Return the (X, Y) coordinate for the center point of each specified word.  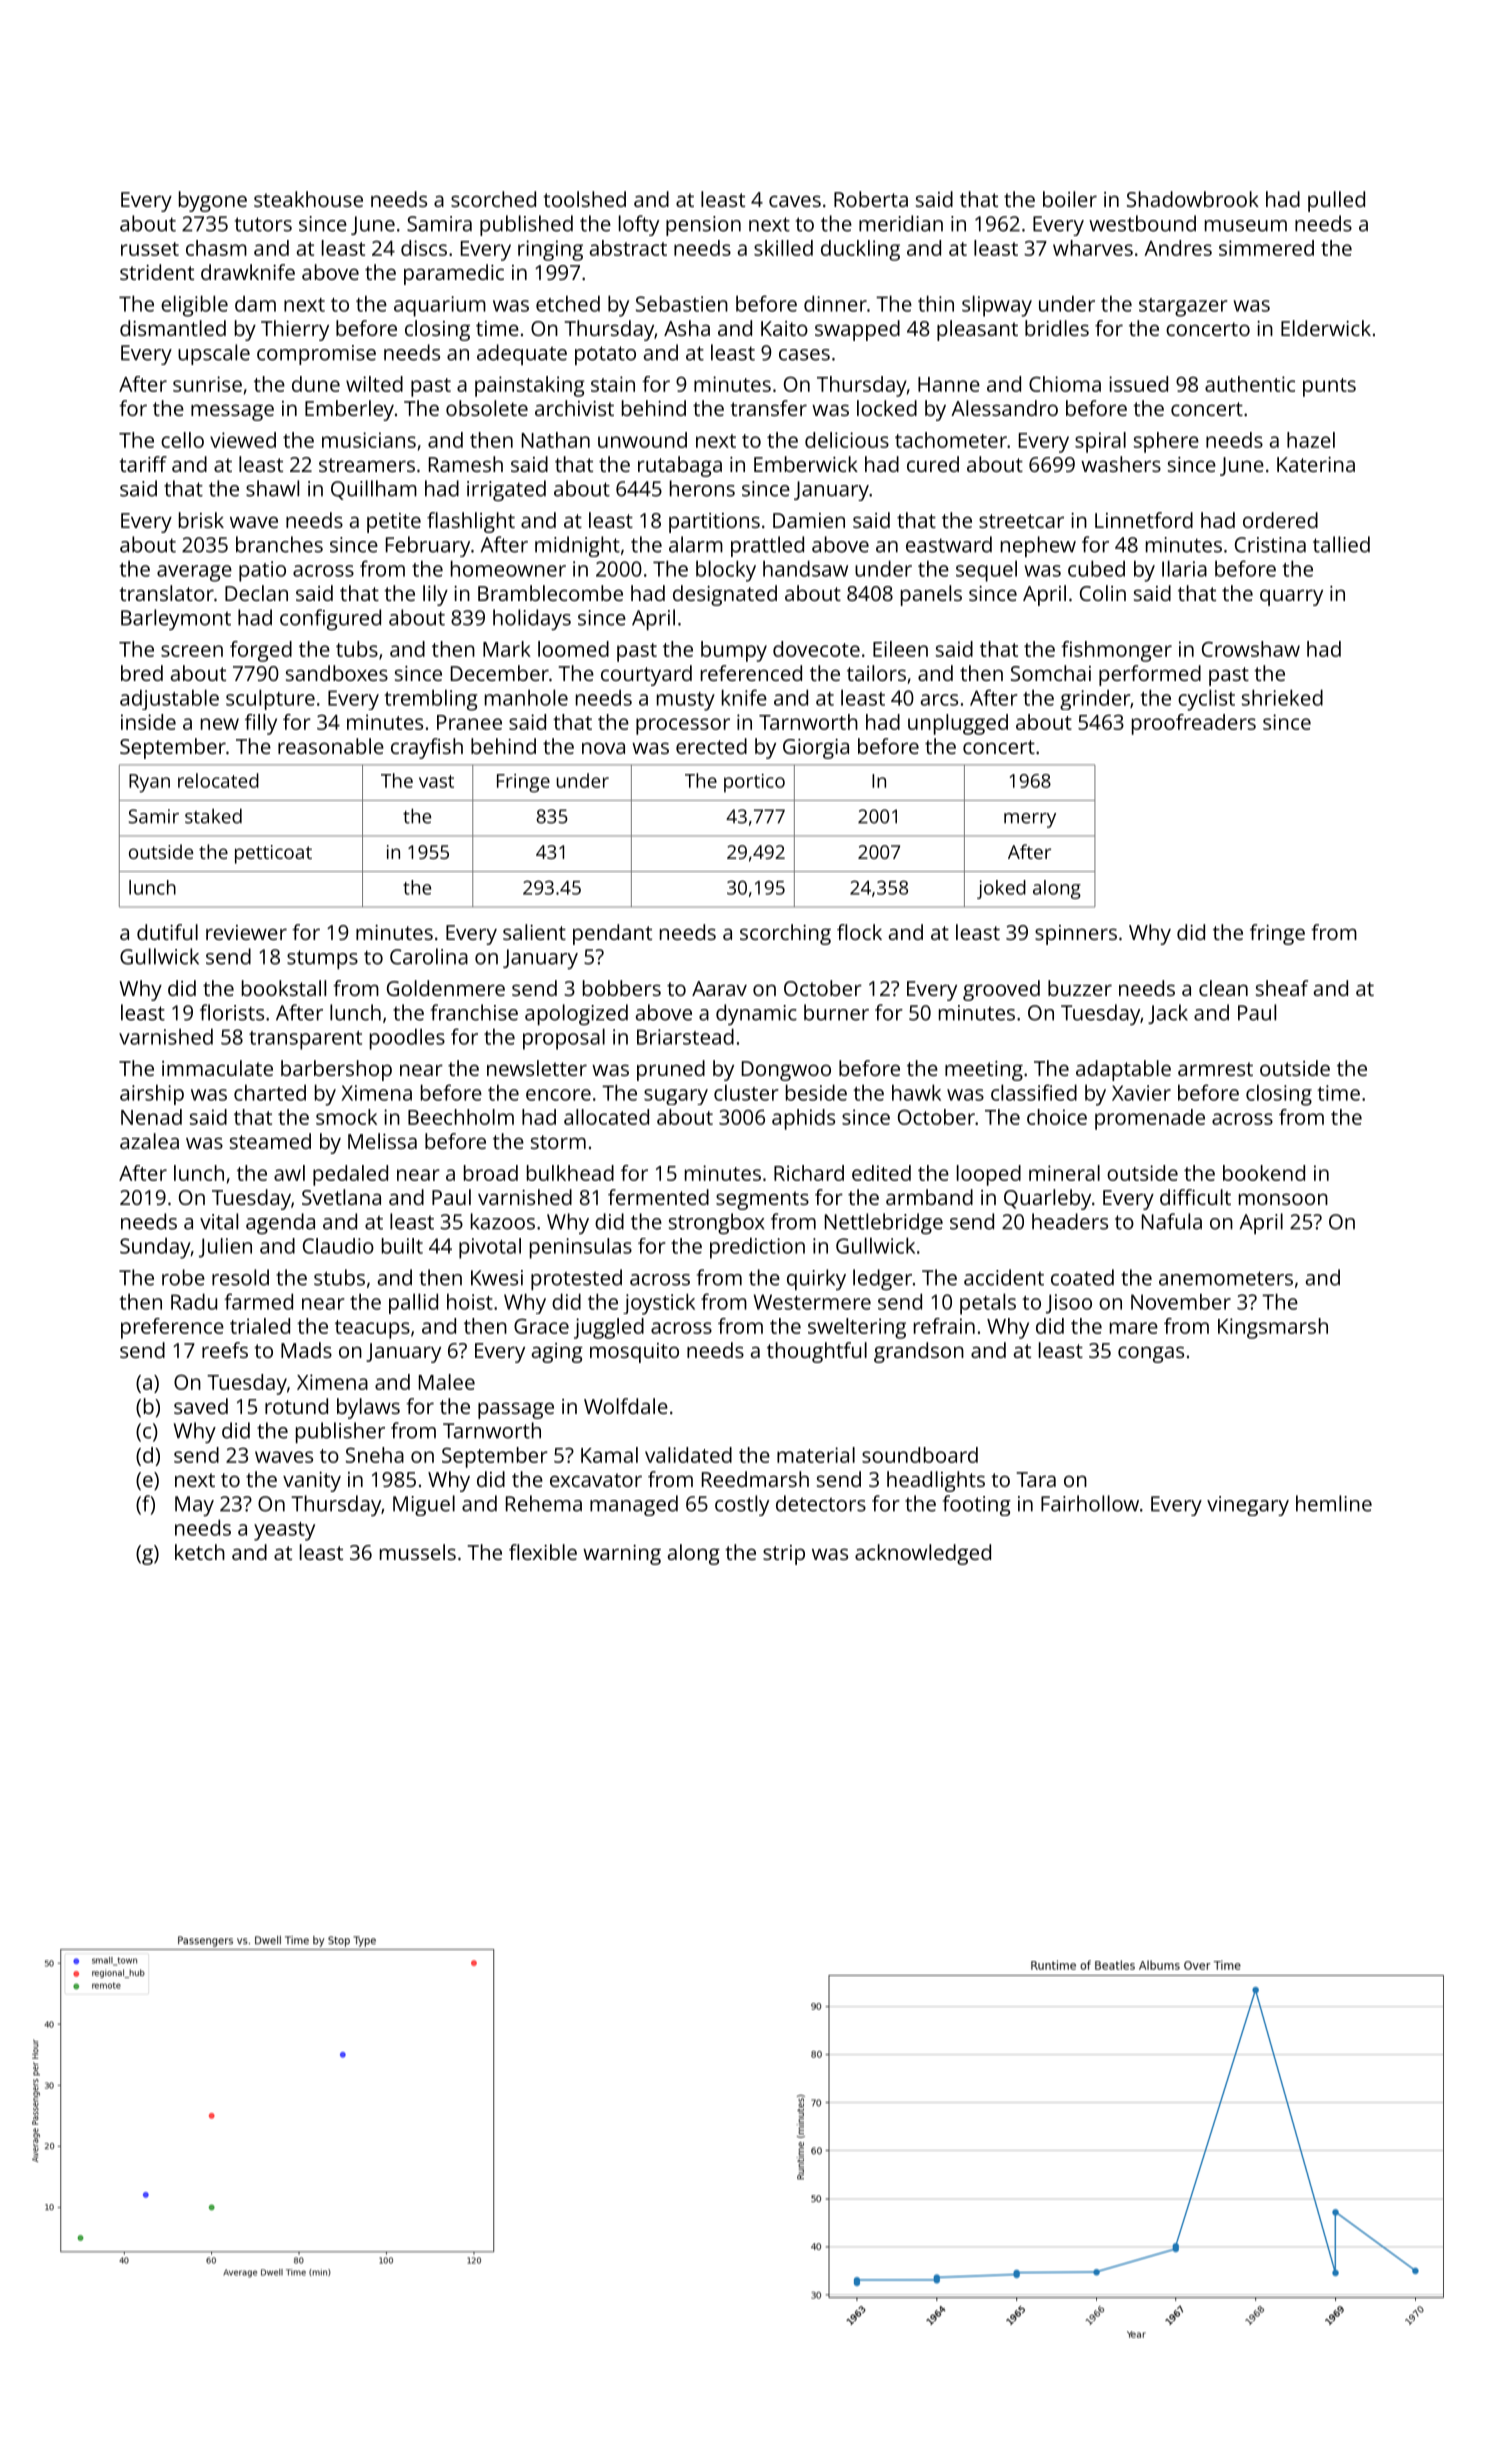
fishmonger (1116, 651)
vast (436, 781)
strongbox (716, 1223)
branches (279, 544)
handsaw (805, 568)
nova (603, 748)
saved (201, 1406)
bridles (1057, 328)
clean (1223, 988)
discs (424, 248)
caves (795, 201)
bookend (1264, 1173)
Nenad (151, 1117)
